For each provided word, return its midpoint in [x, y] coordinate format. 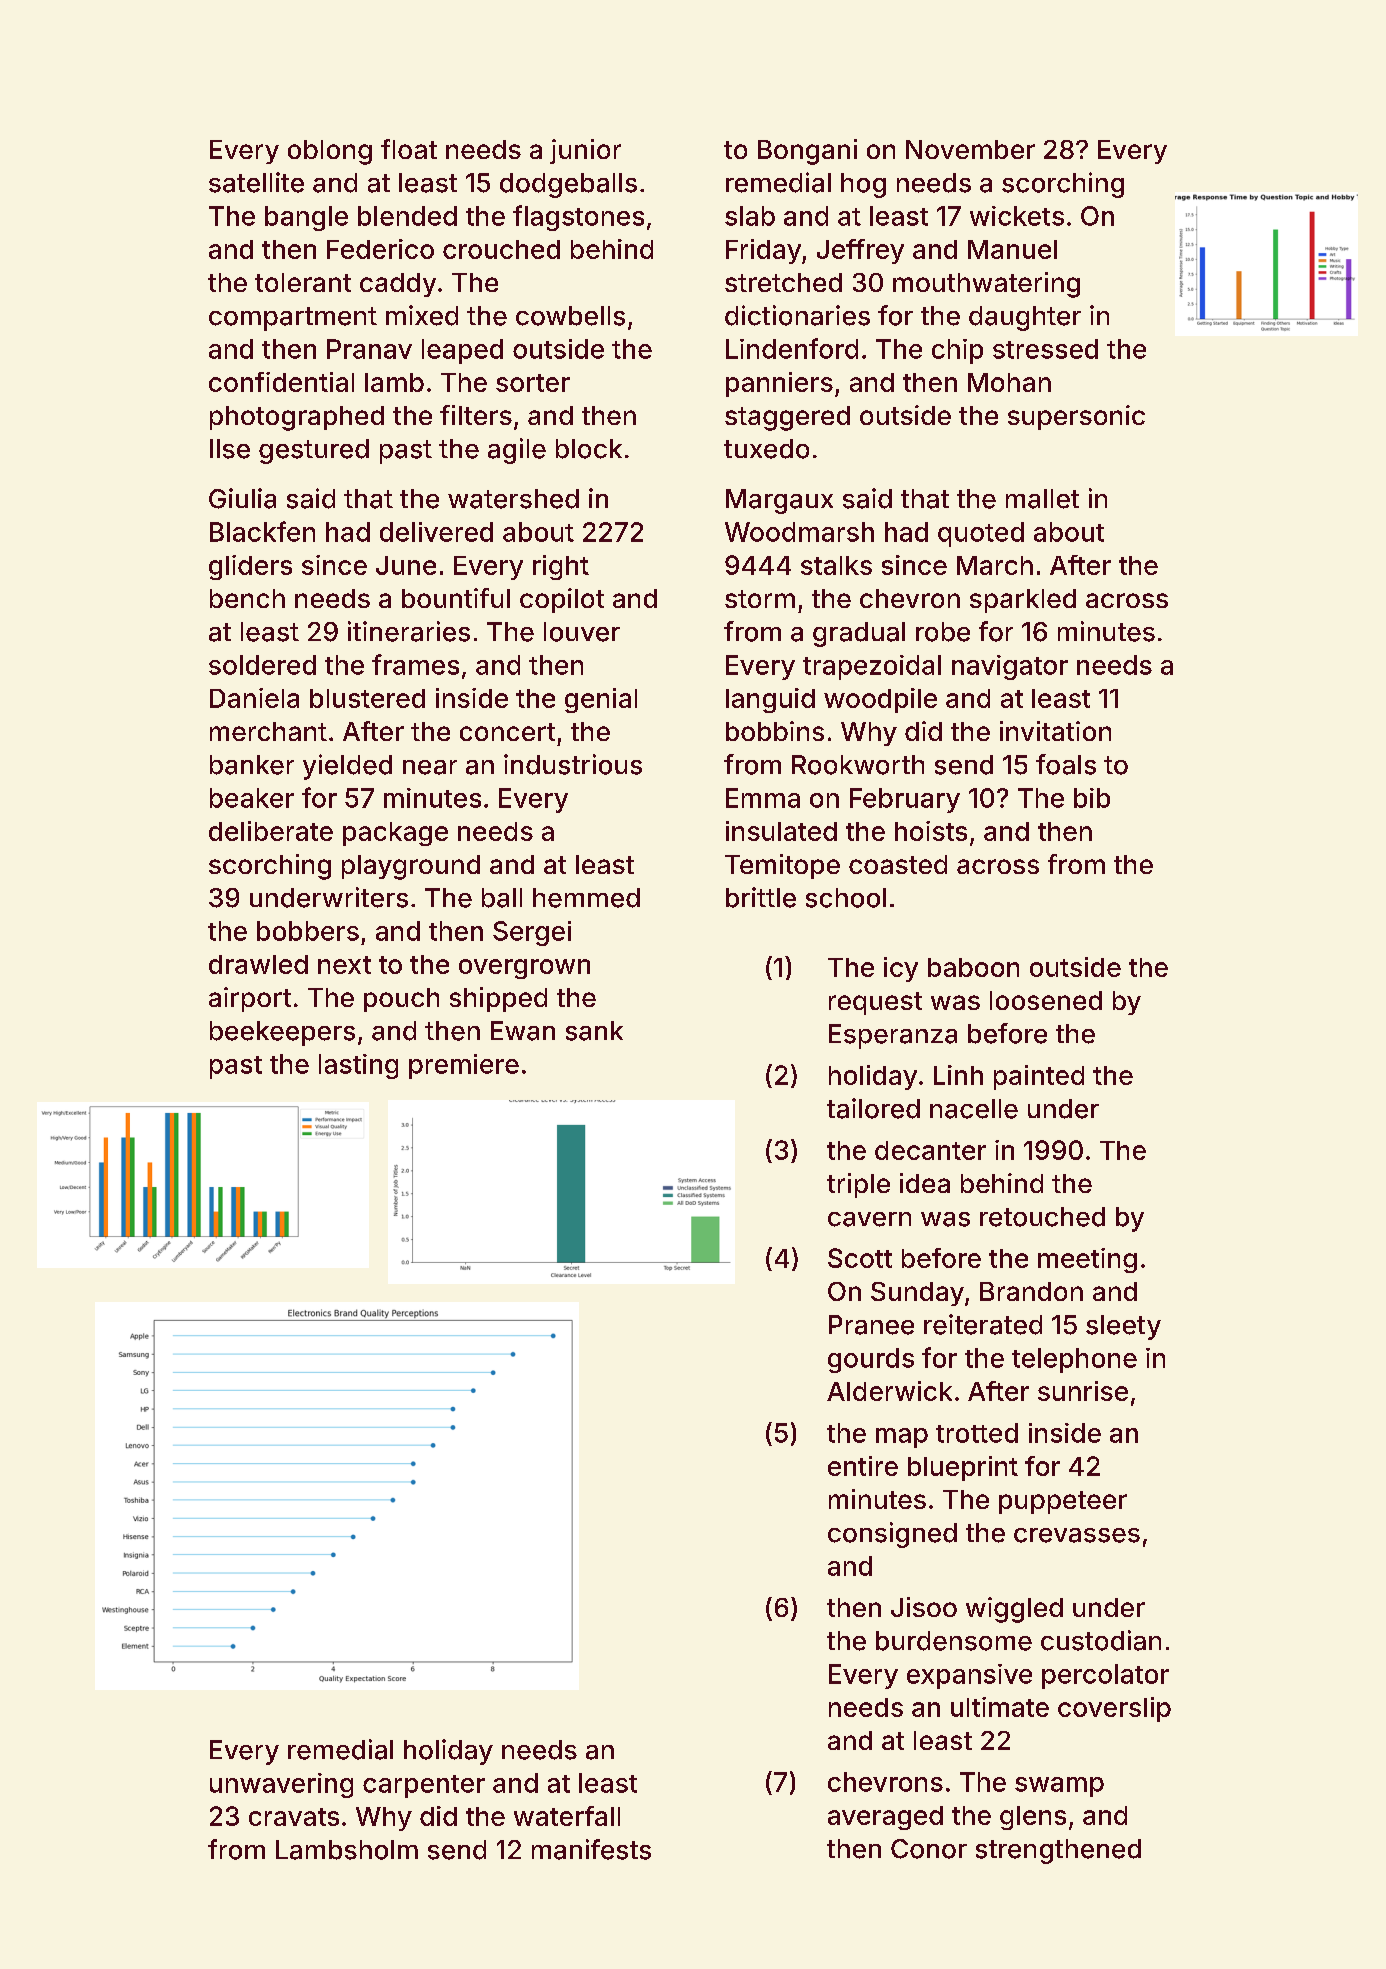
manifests [591, 1849]
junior [585, 151]
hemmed [586, 898]
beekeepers [282, 1033]
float [409, 149]
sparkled [1023, 601]
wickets [1017, 216]
